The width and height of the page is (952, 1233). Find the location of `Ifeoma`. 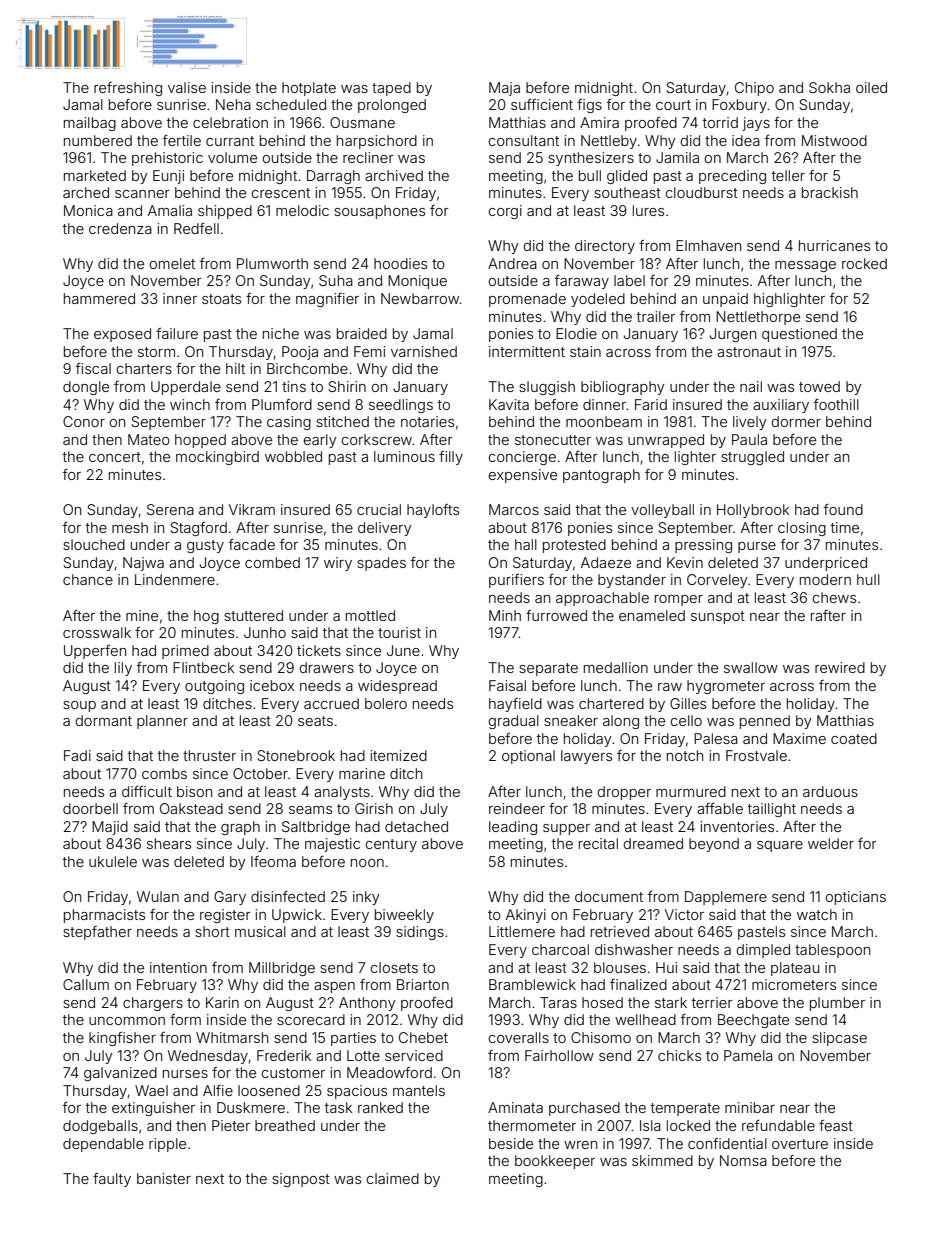

Ifeoma is located at coordinates (273, 861).
